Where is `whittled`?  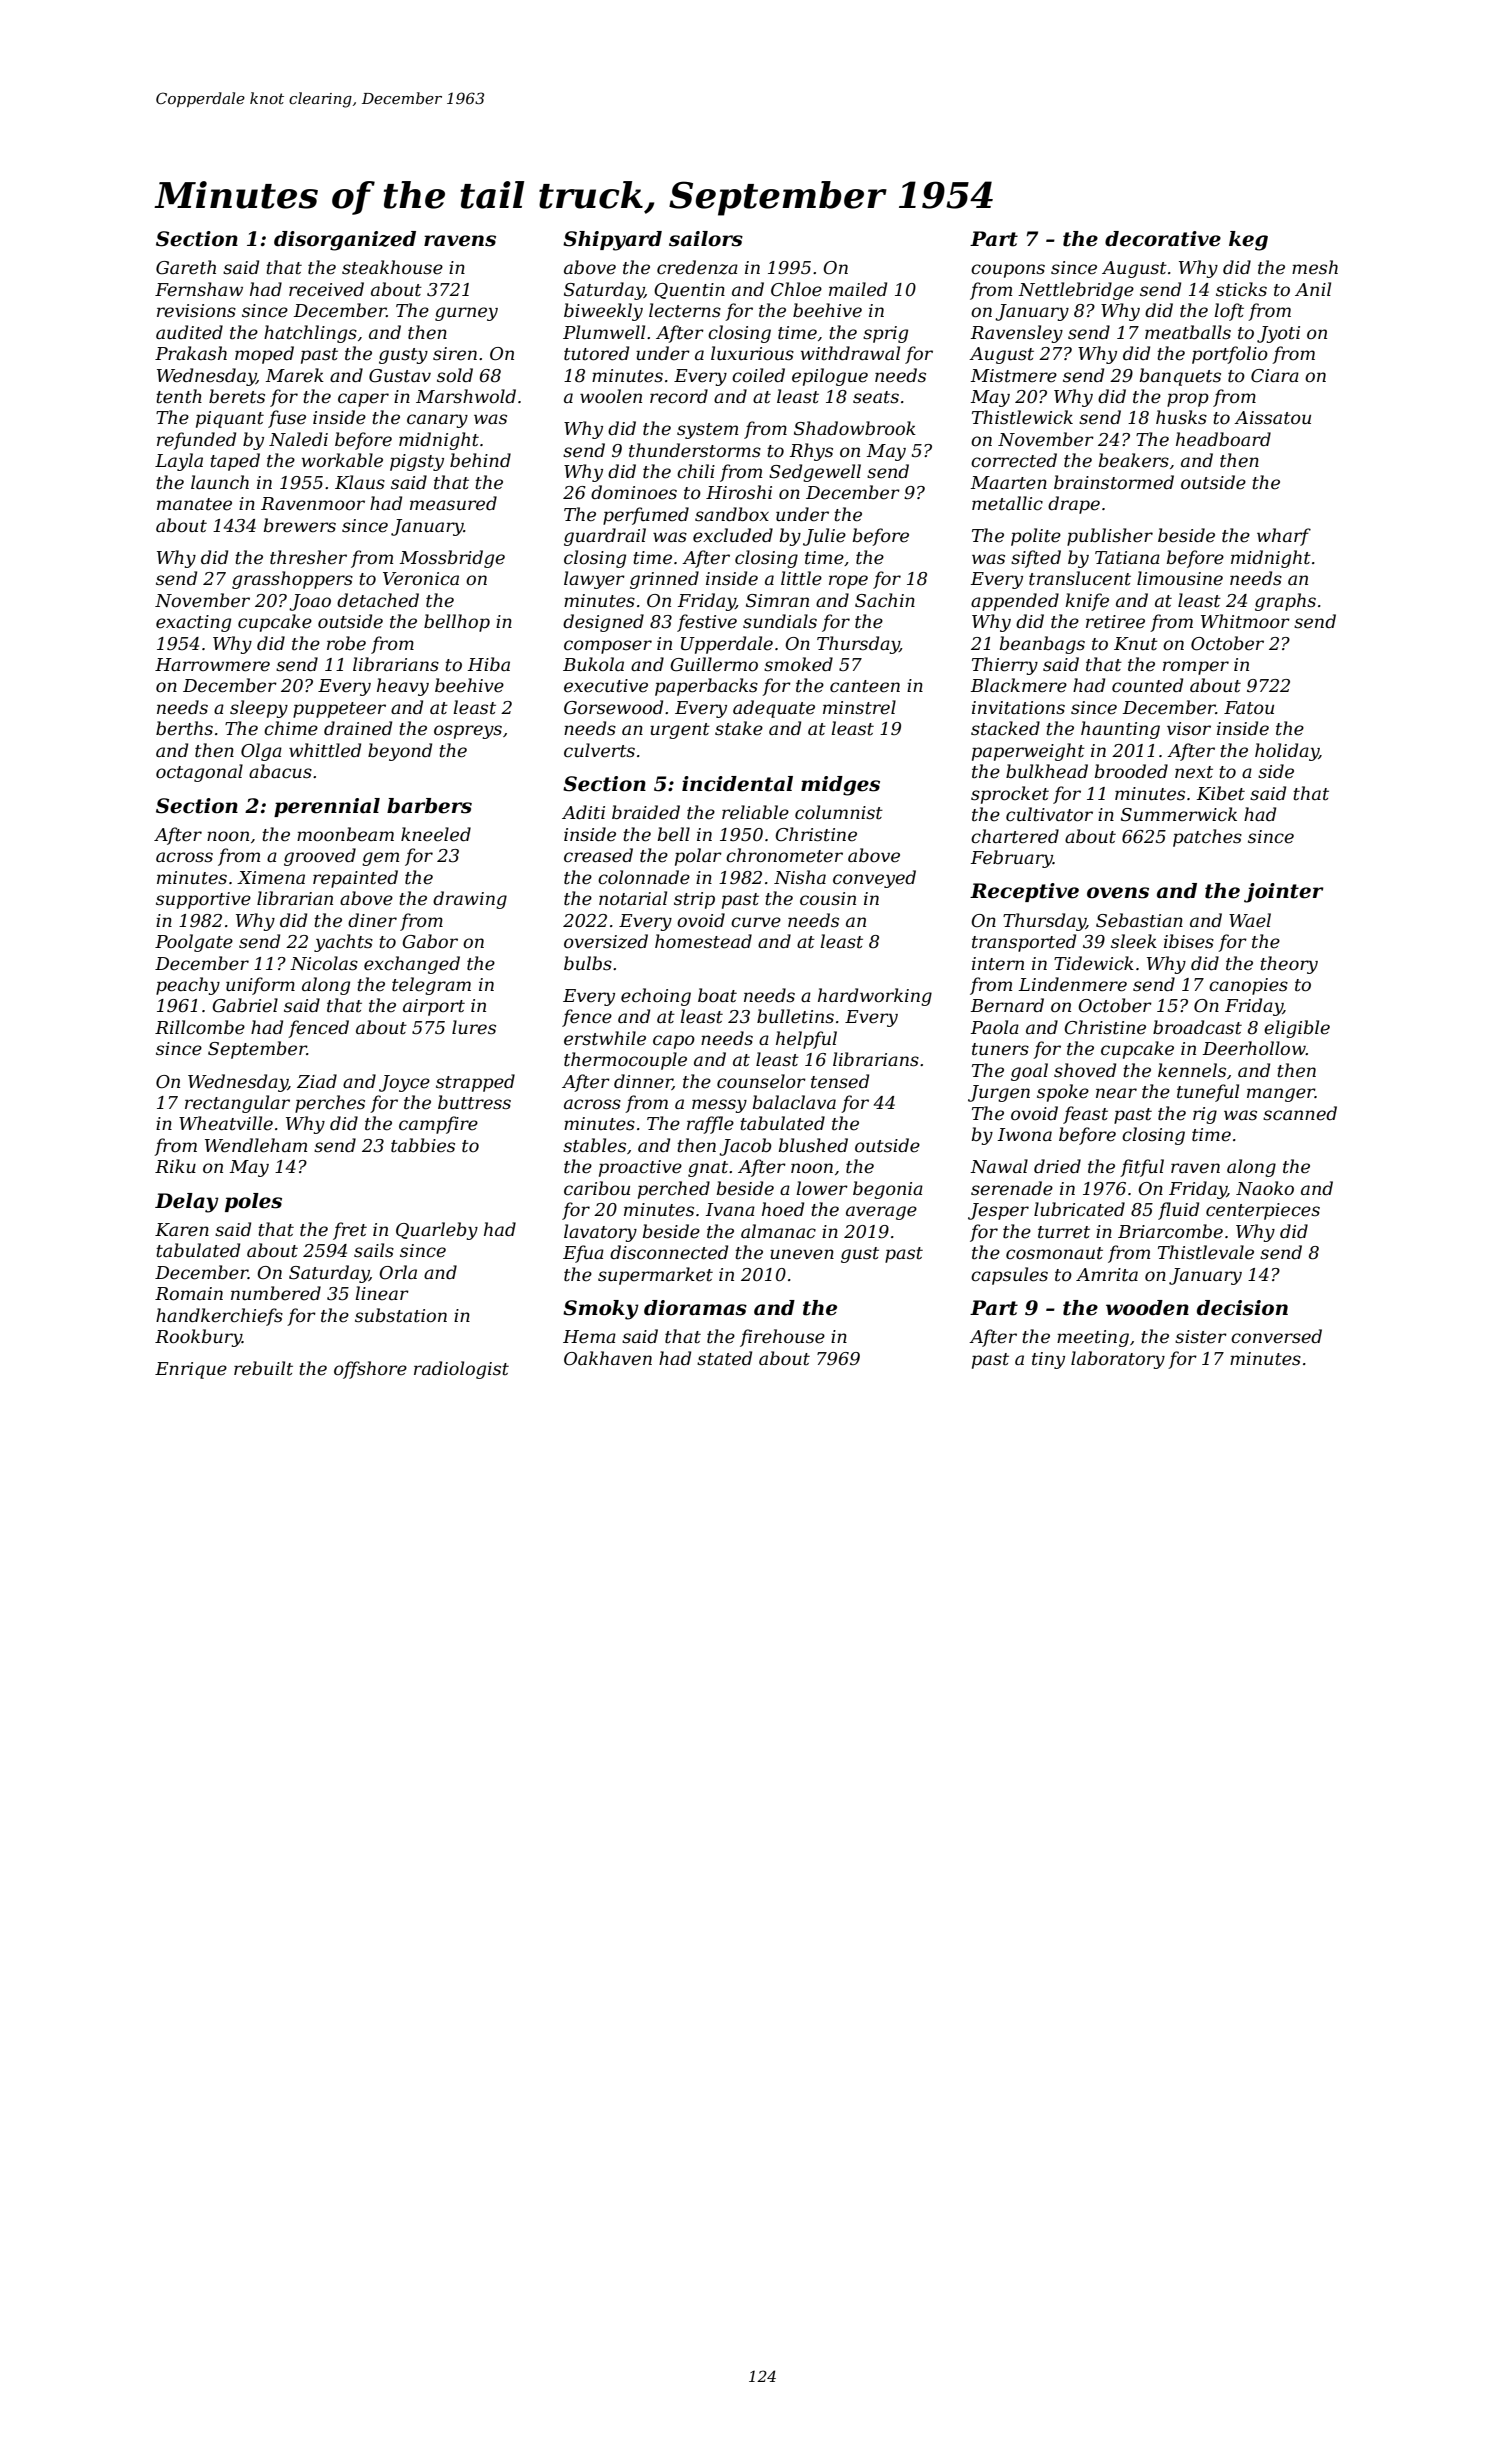
whittled is located at coordinates (325, 750).
